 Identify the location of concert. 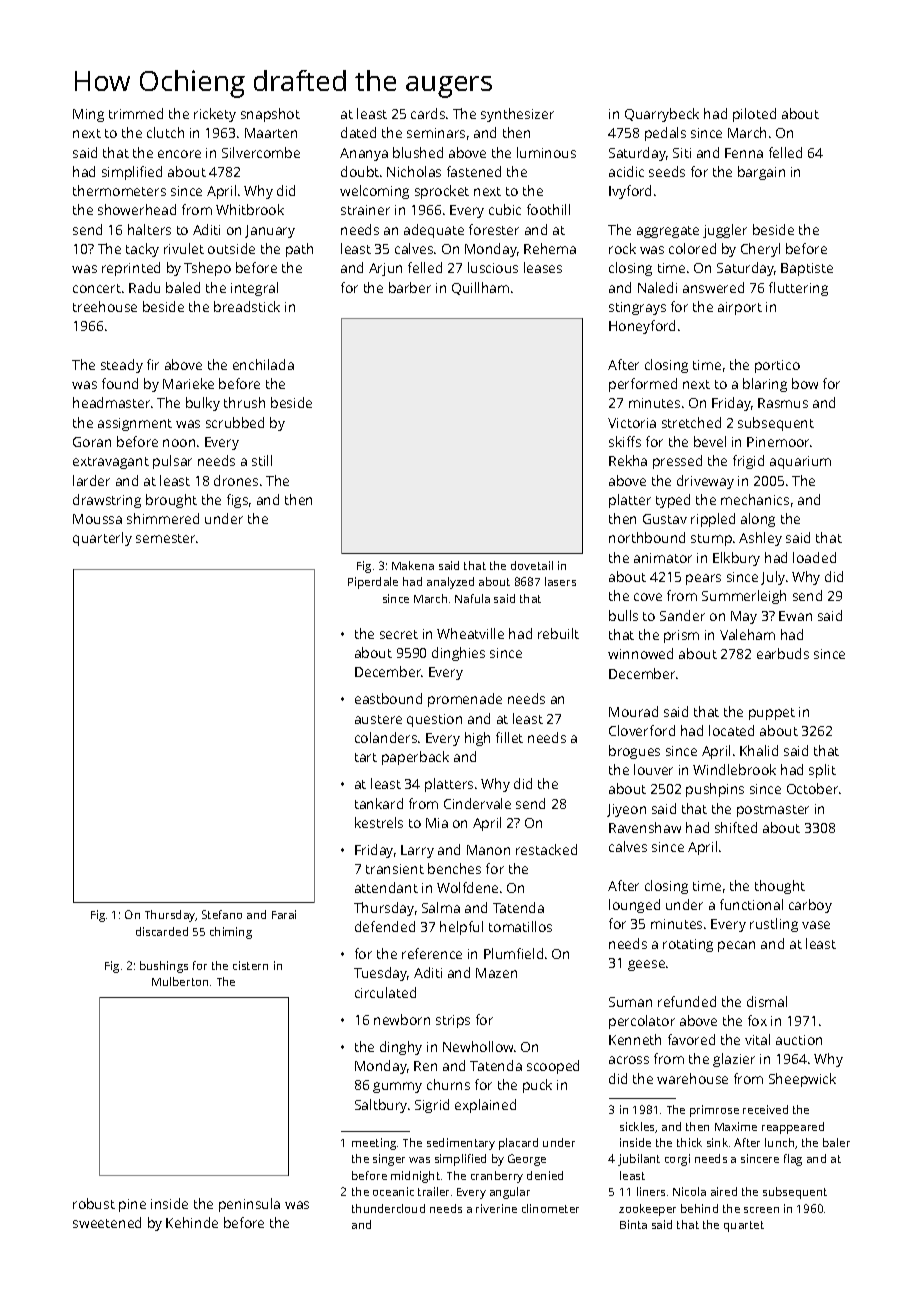
(97, 288).
